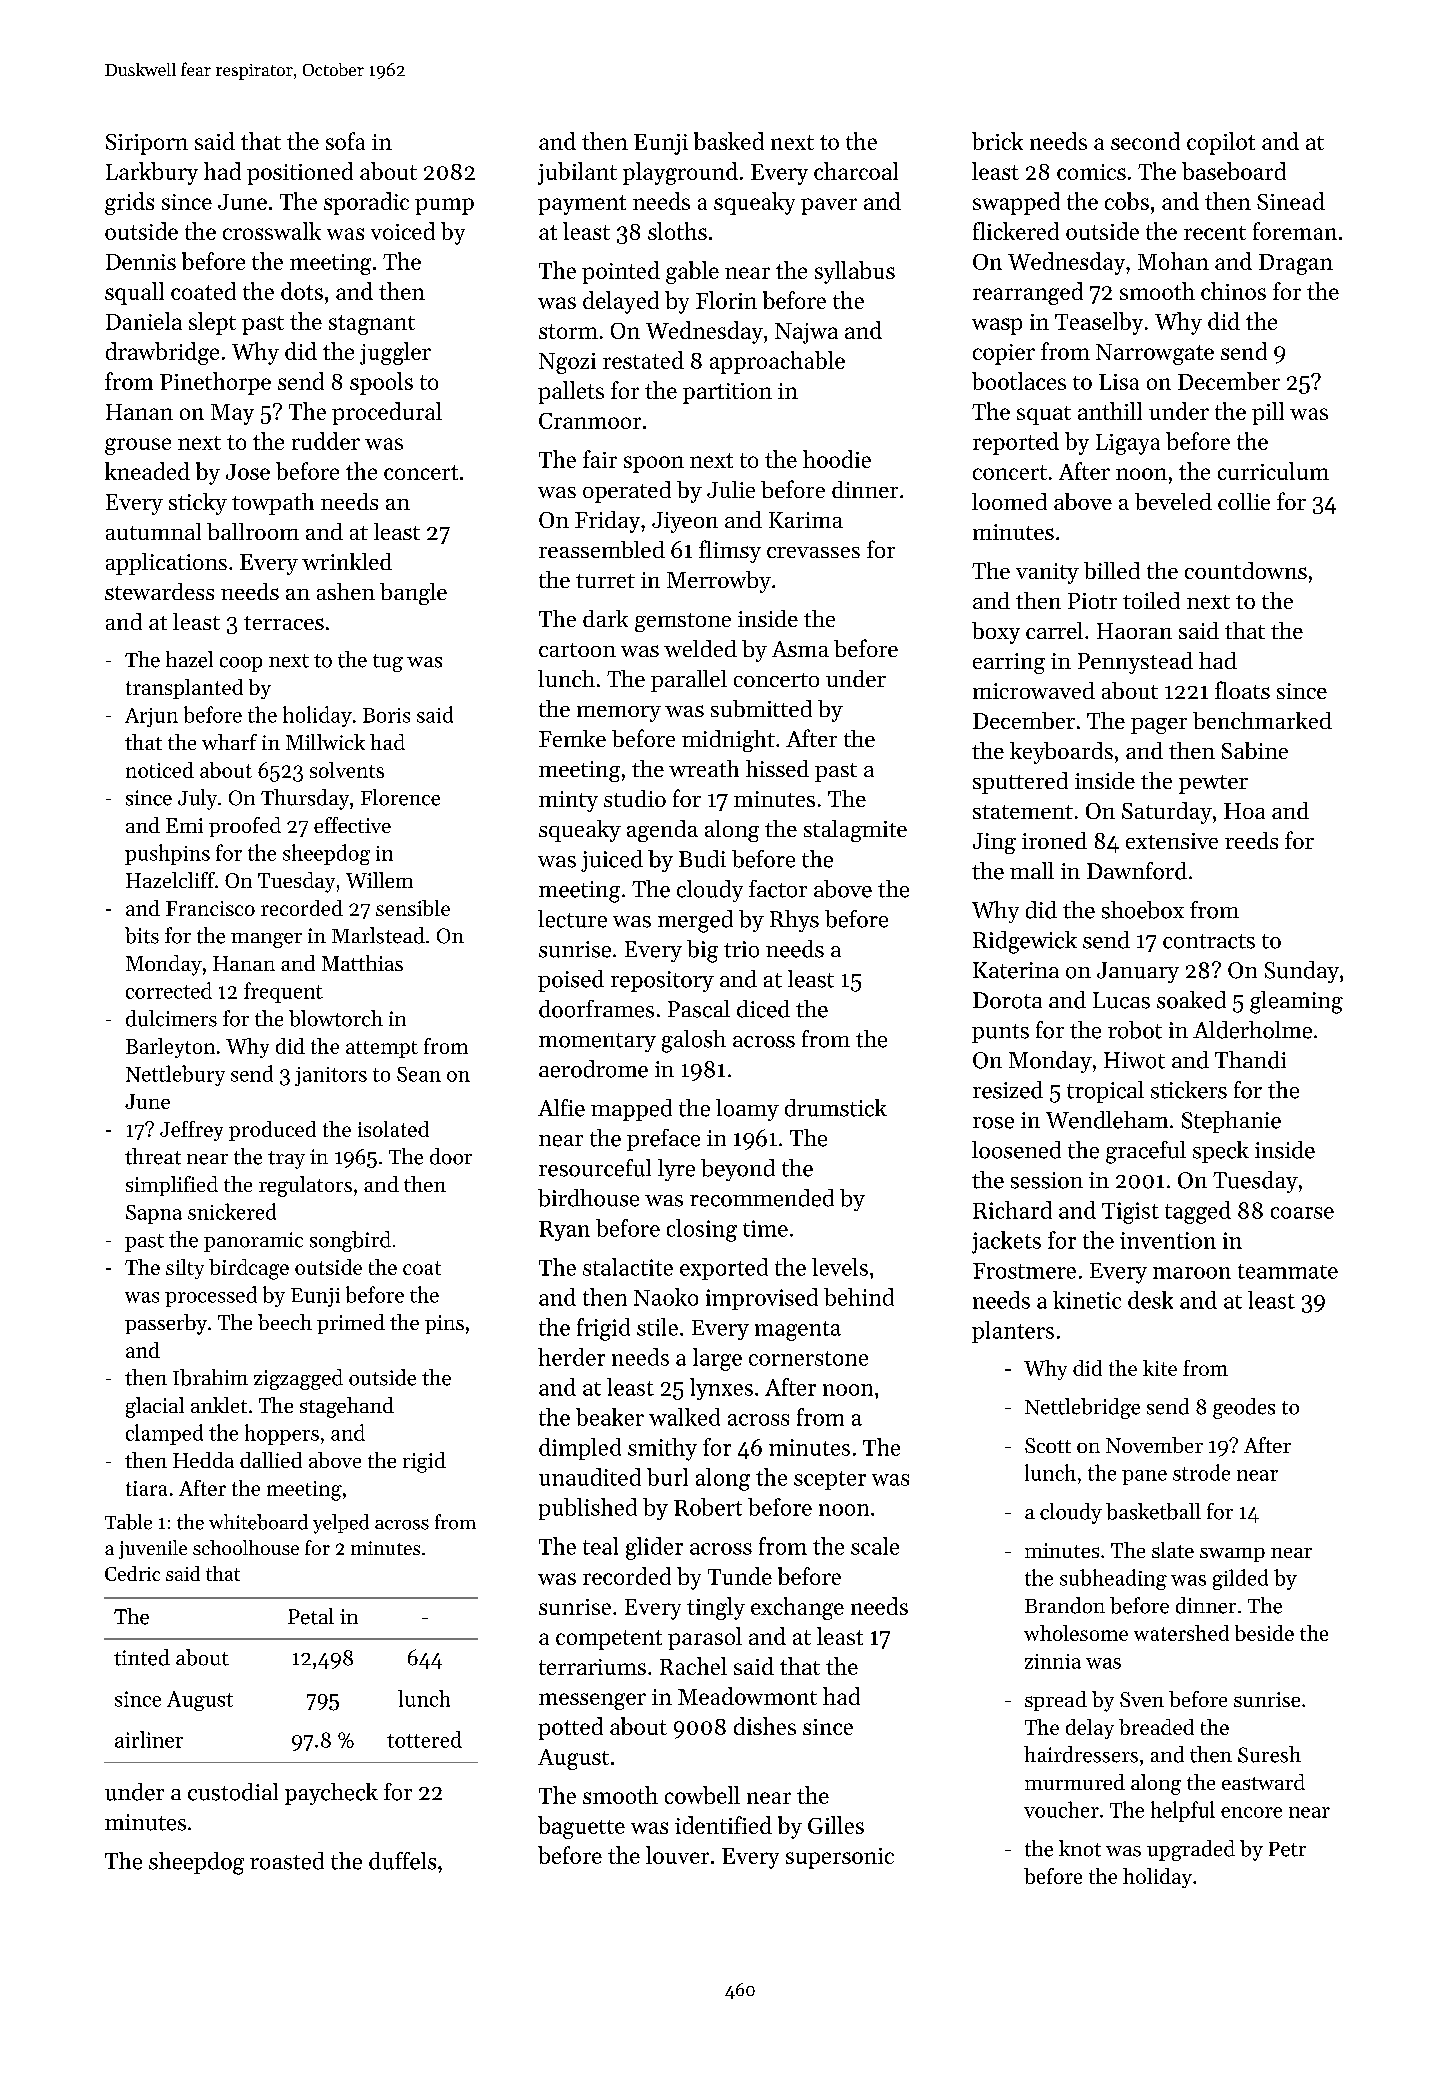 This image has width=1450, height=2100. I want to click on Meadowmont, so click(747, 1696).
